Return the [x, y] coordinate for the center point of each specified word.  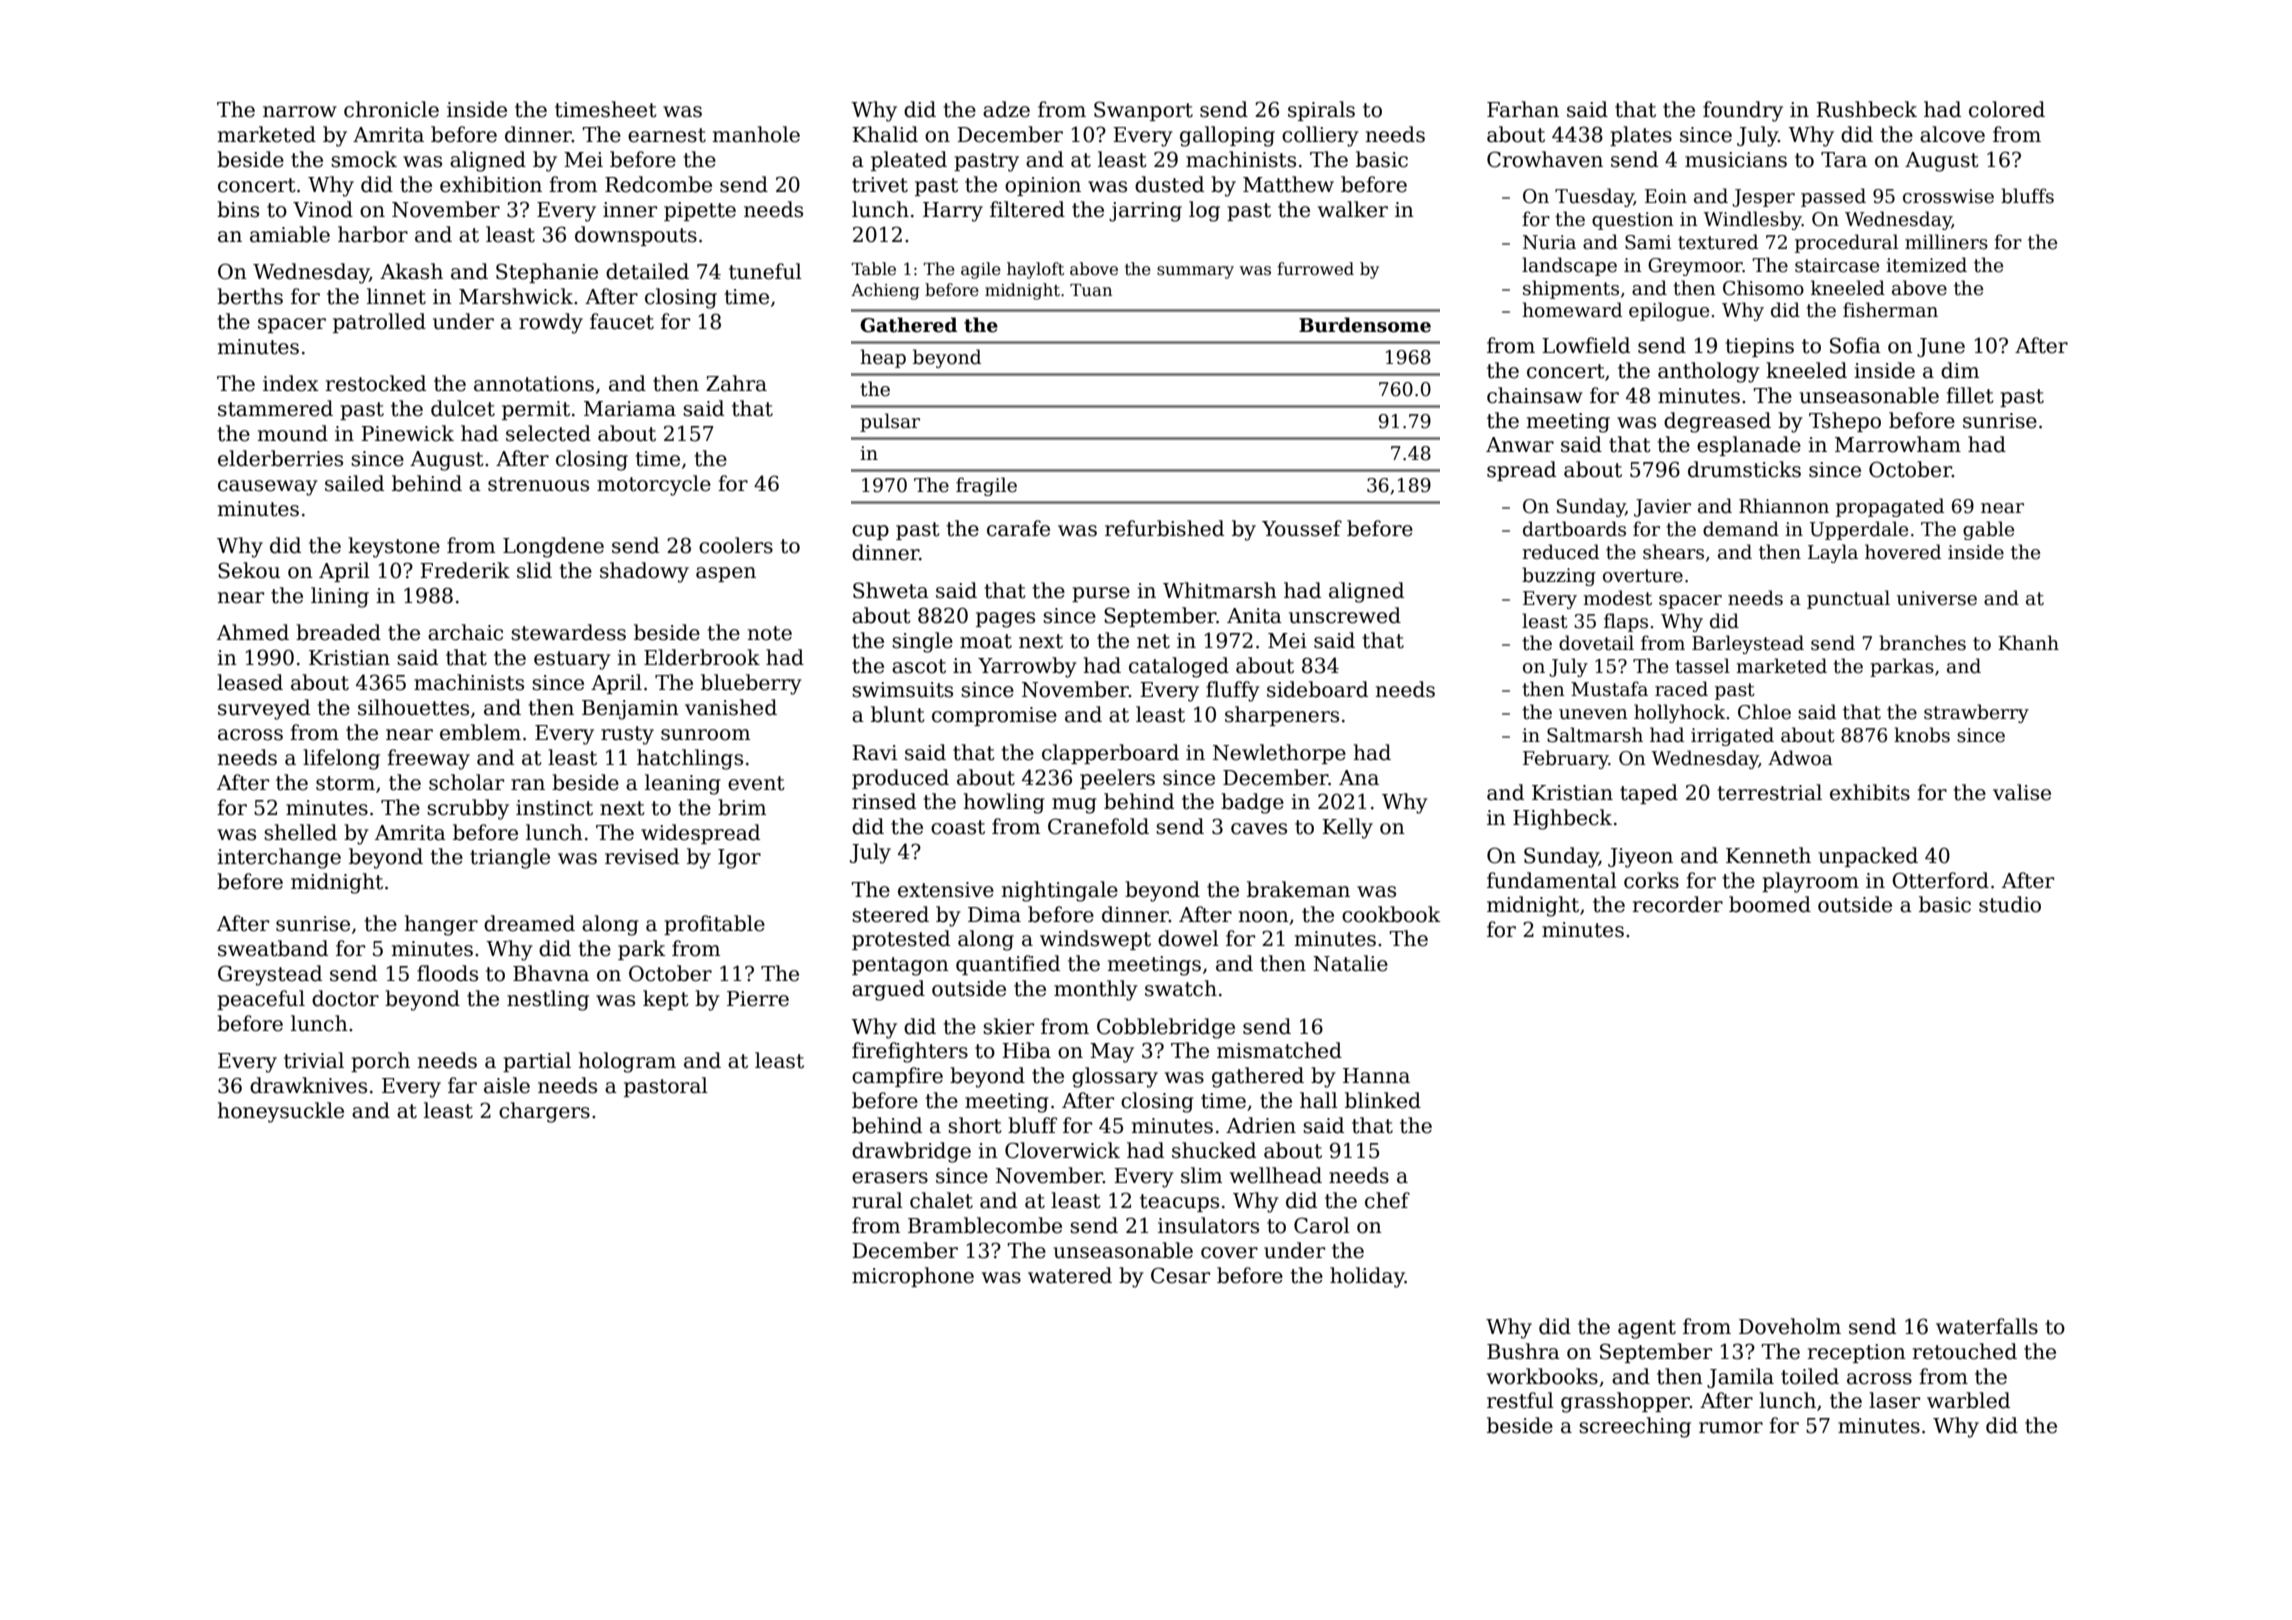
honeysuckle [281, 1112]
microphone [913, 1277]
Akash [411, 271]
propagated [1890, 507]
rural [877, 1200]
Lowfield [1586, 345]
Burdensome [1365, 325]
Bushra [1523, 1351]
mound [293, 433]
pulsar [890, 422]
